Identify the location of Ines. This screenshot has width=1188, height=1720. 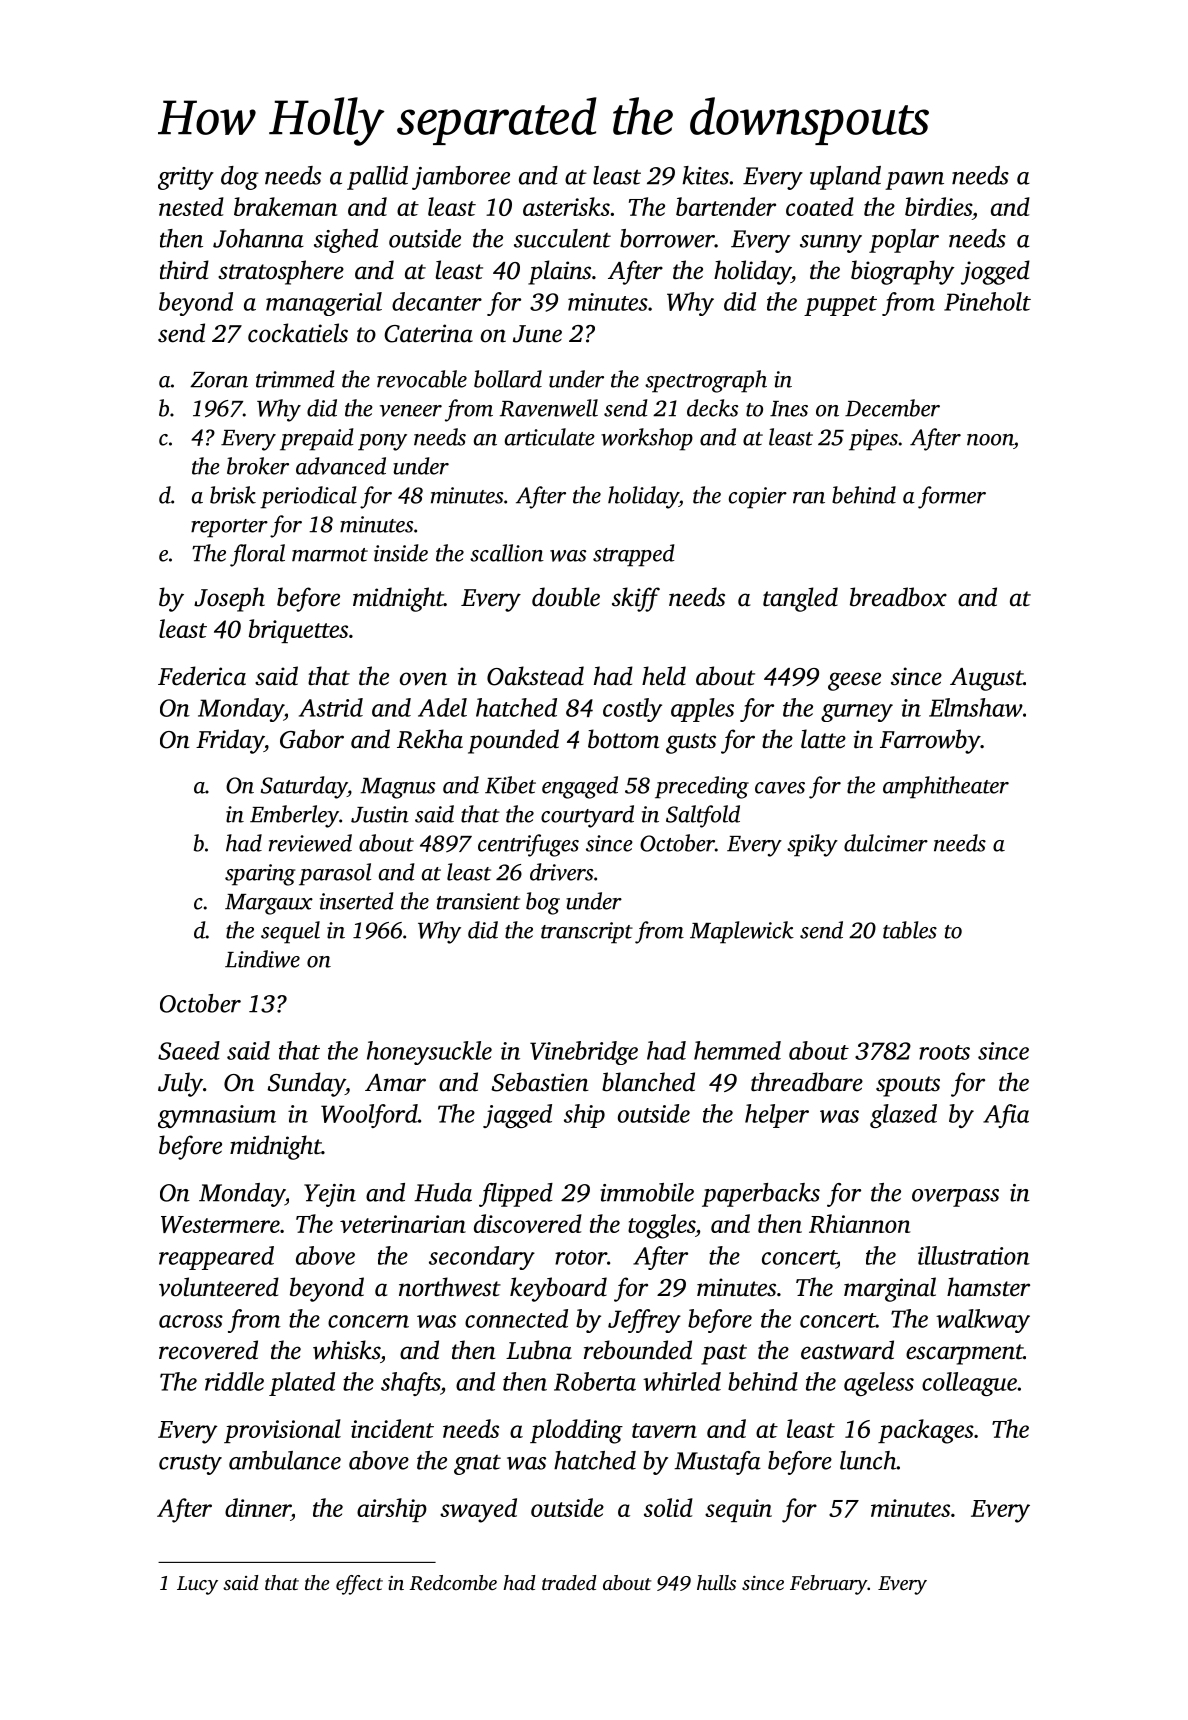
(789, 409).
